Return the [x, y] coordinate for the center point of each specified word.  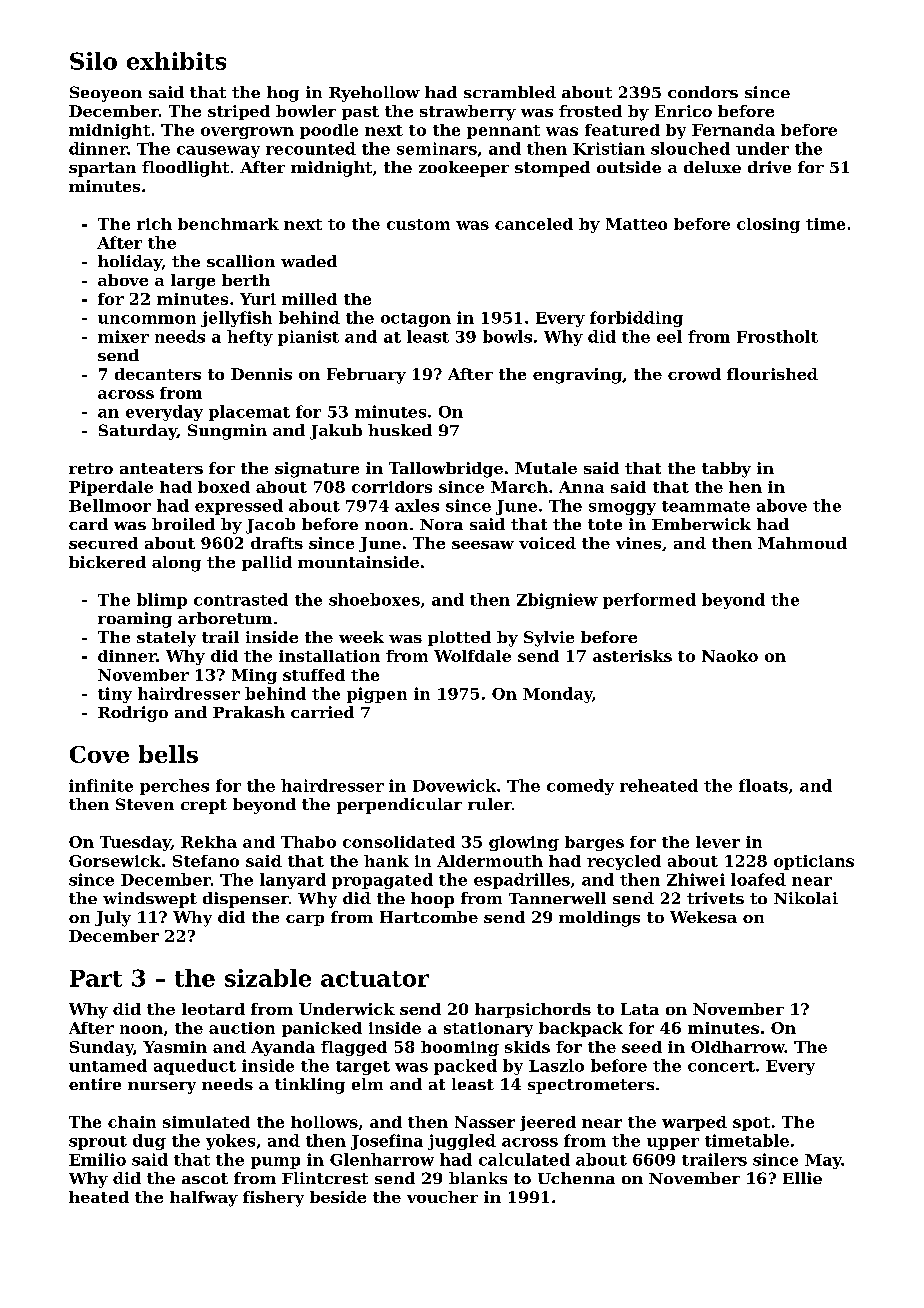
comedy [580, 787]
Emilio [97, 1159]
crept [204, 806]
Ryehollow [374, 94]
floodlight [185, 169]
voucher [442, 1197]
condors [703, 92]
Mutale [546, 468]
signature [317, 470]
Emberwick [701, 524]
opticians [814, 862]
